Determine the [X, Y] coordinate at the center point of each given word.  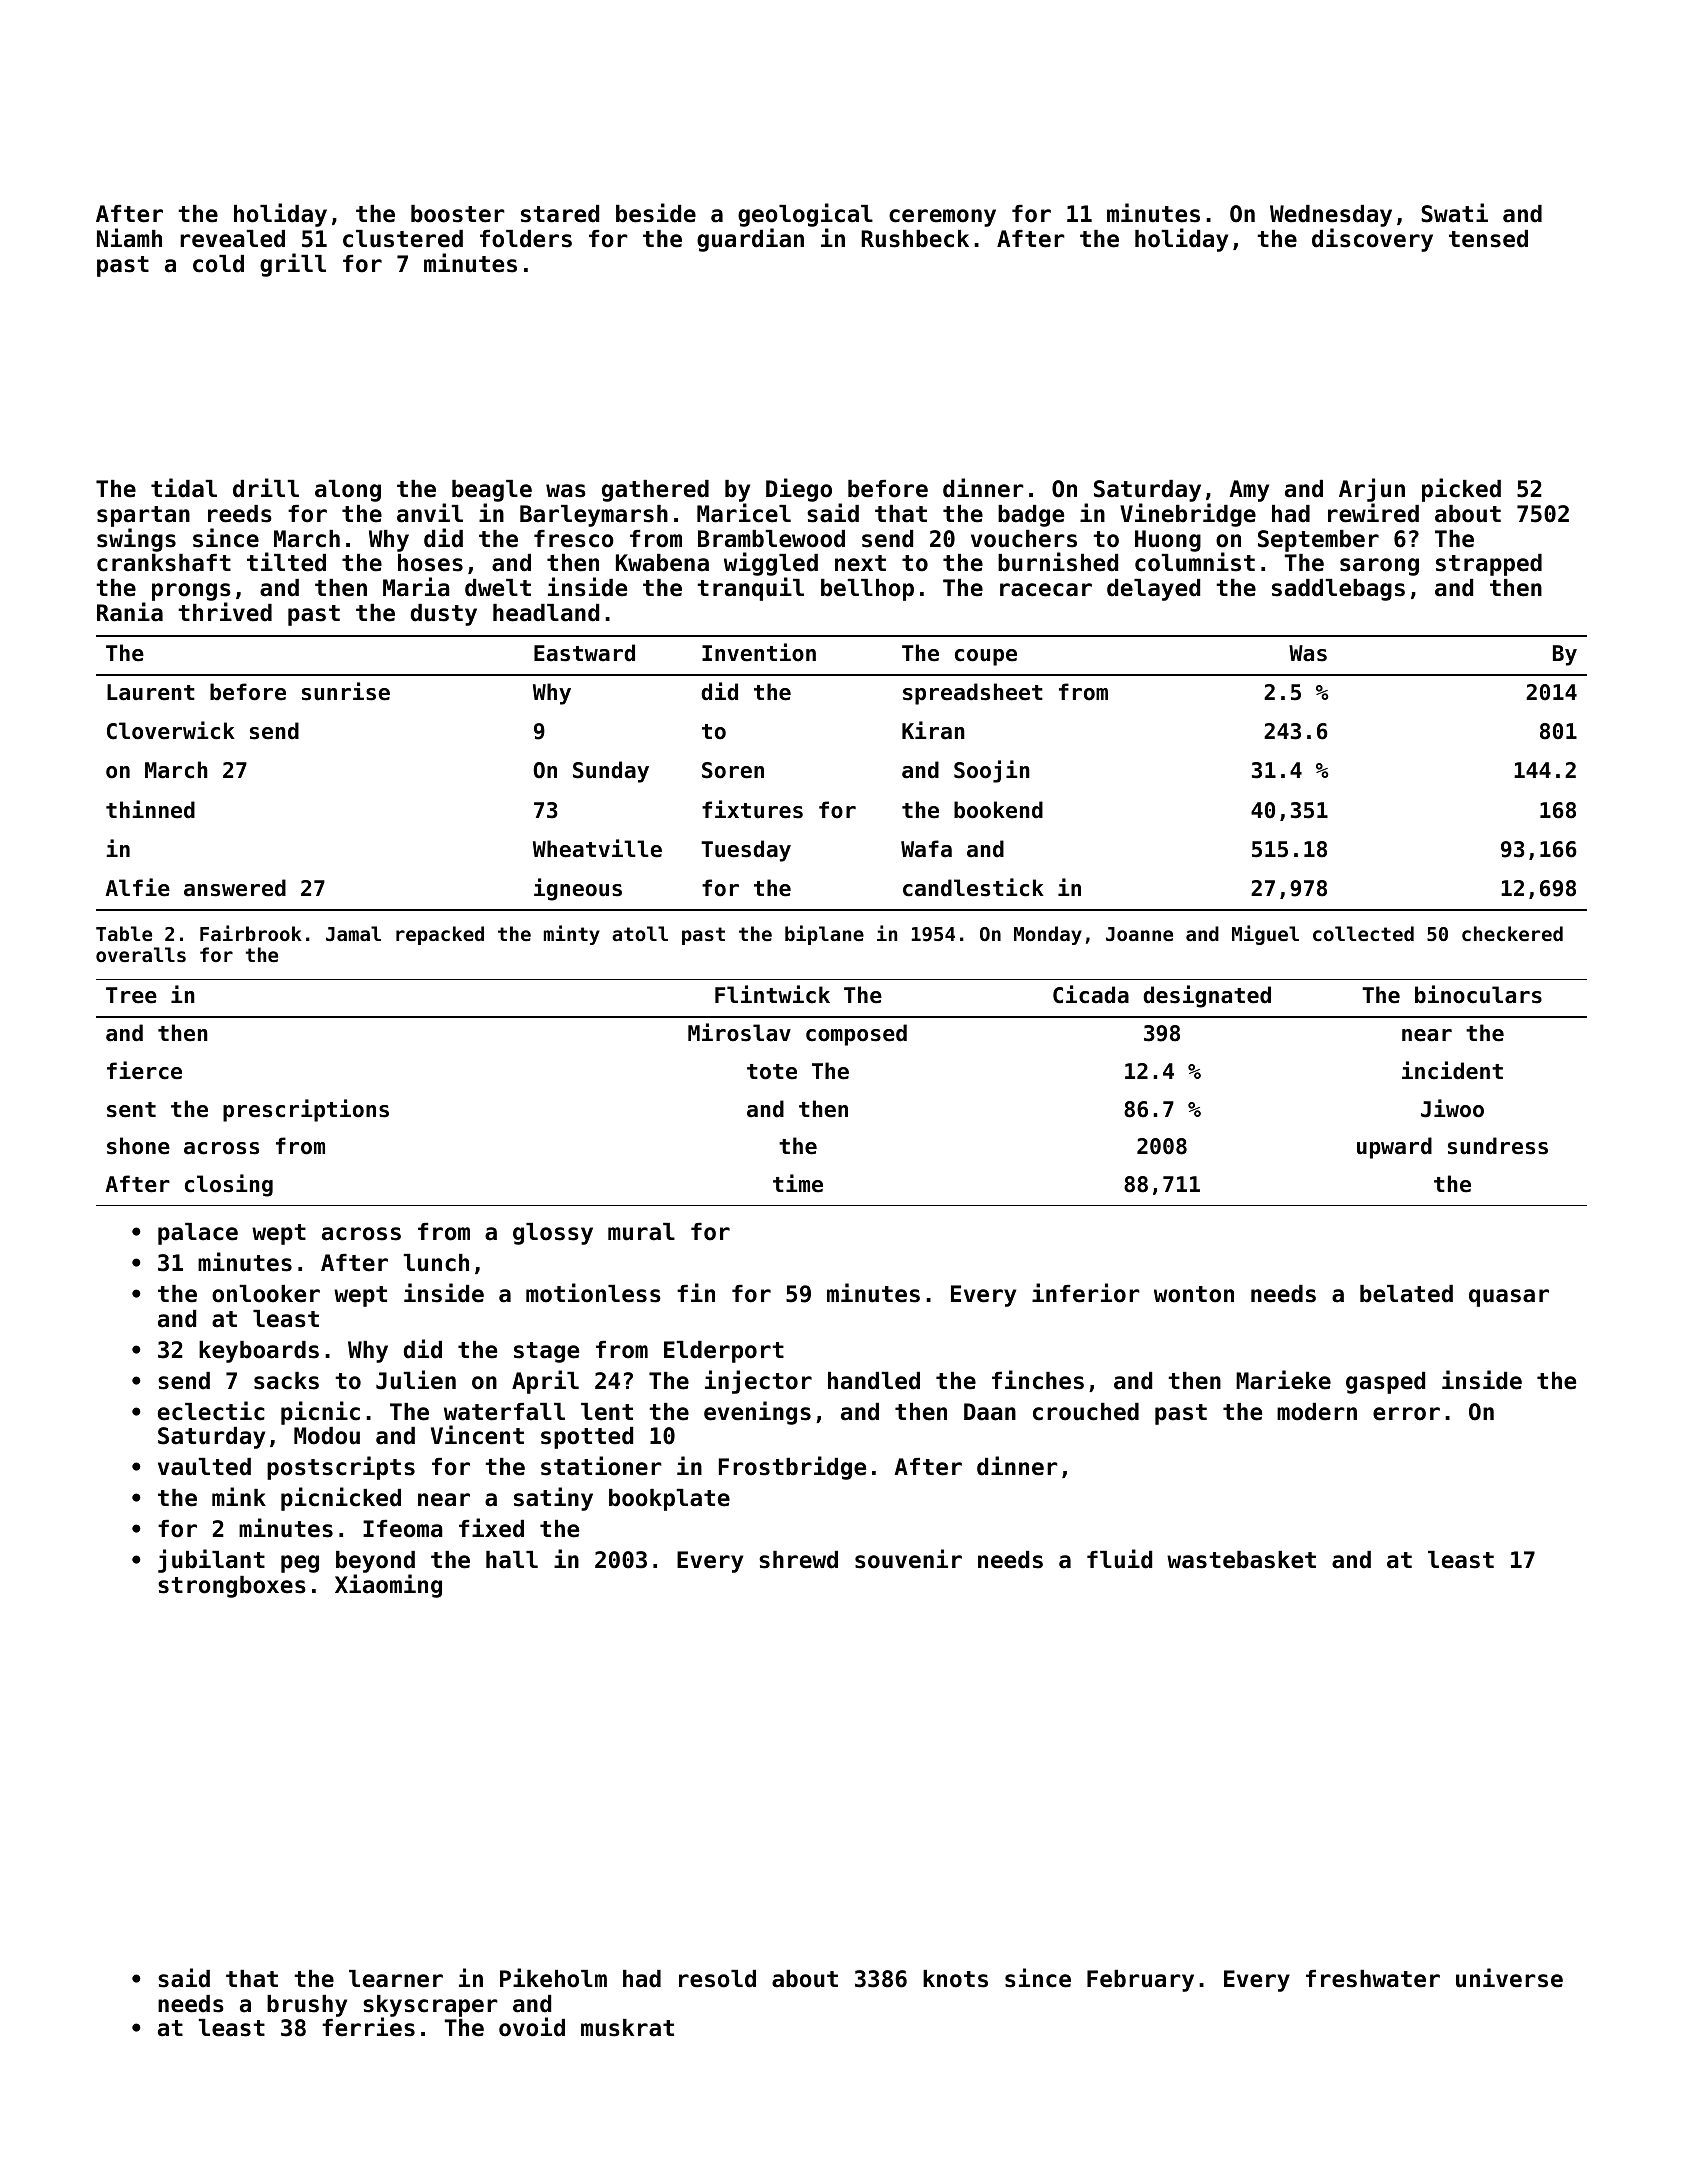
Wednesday [1331, 216]
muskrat [627, 2028]
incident [1452, 1070]
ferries [368, 2027]
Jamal [353, 933]
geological [805, 215]
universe [1509, 1978]
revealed [232, 239]
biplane [824, 935]
